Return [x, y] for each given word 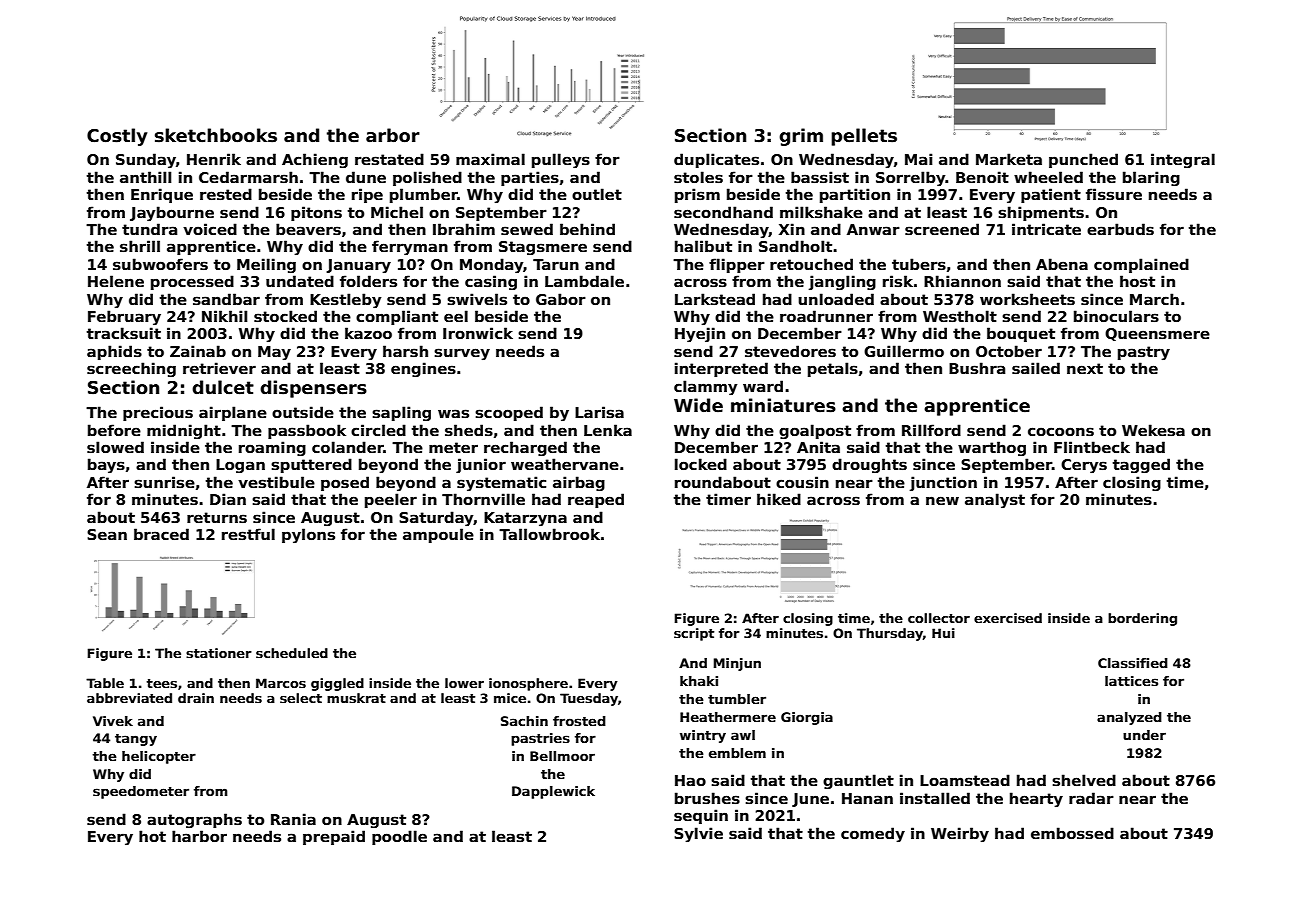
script [694, 634]
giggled [337, 684]
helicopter [159, 757]
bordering [1142, 619]
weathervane [565, 464]
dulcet [223, 387]
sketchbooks [216, 135]
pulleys [561, 160]
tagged [1141, 465]
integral [1183, 160]
